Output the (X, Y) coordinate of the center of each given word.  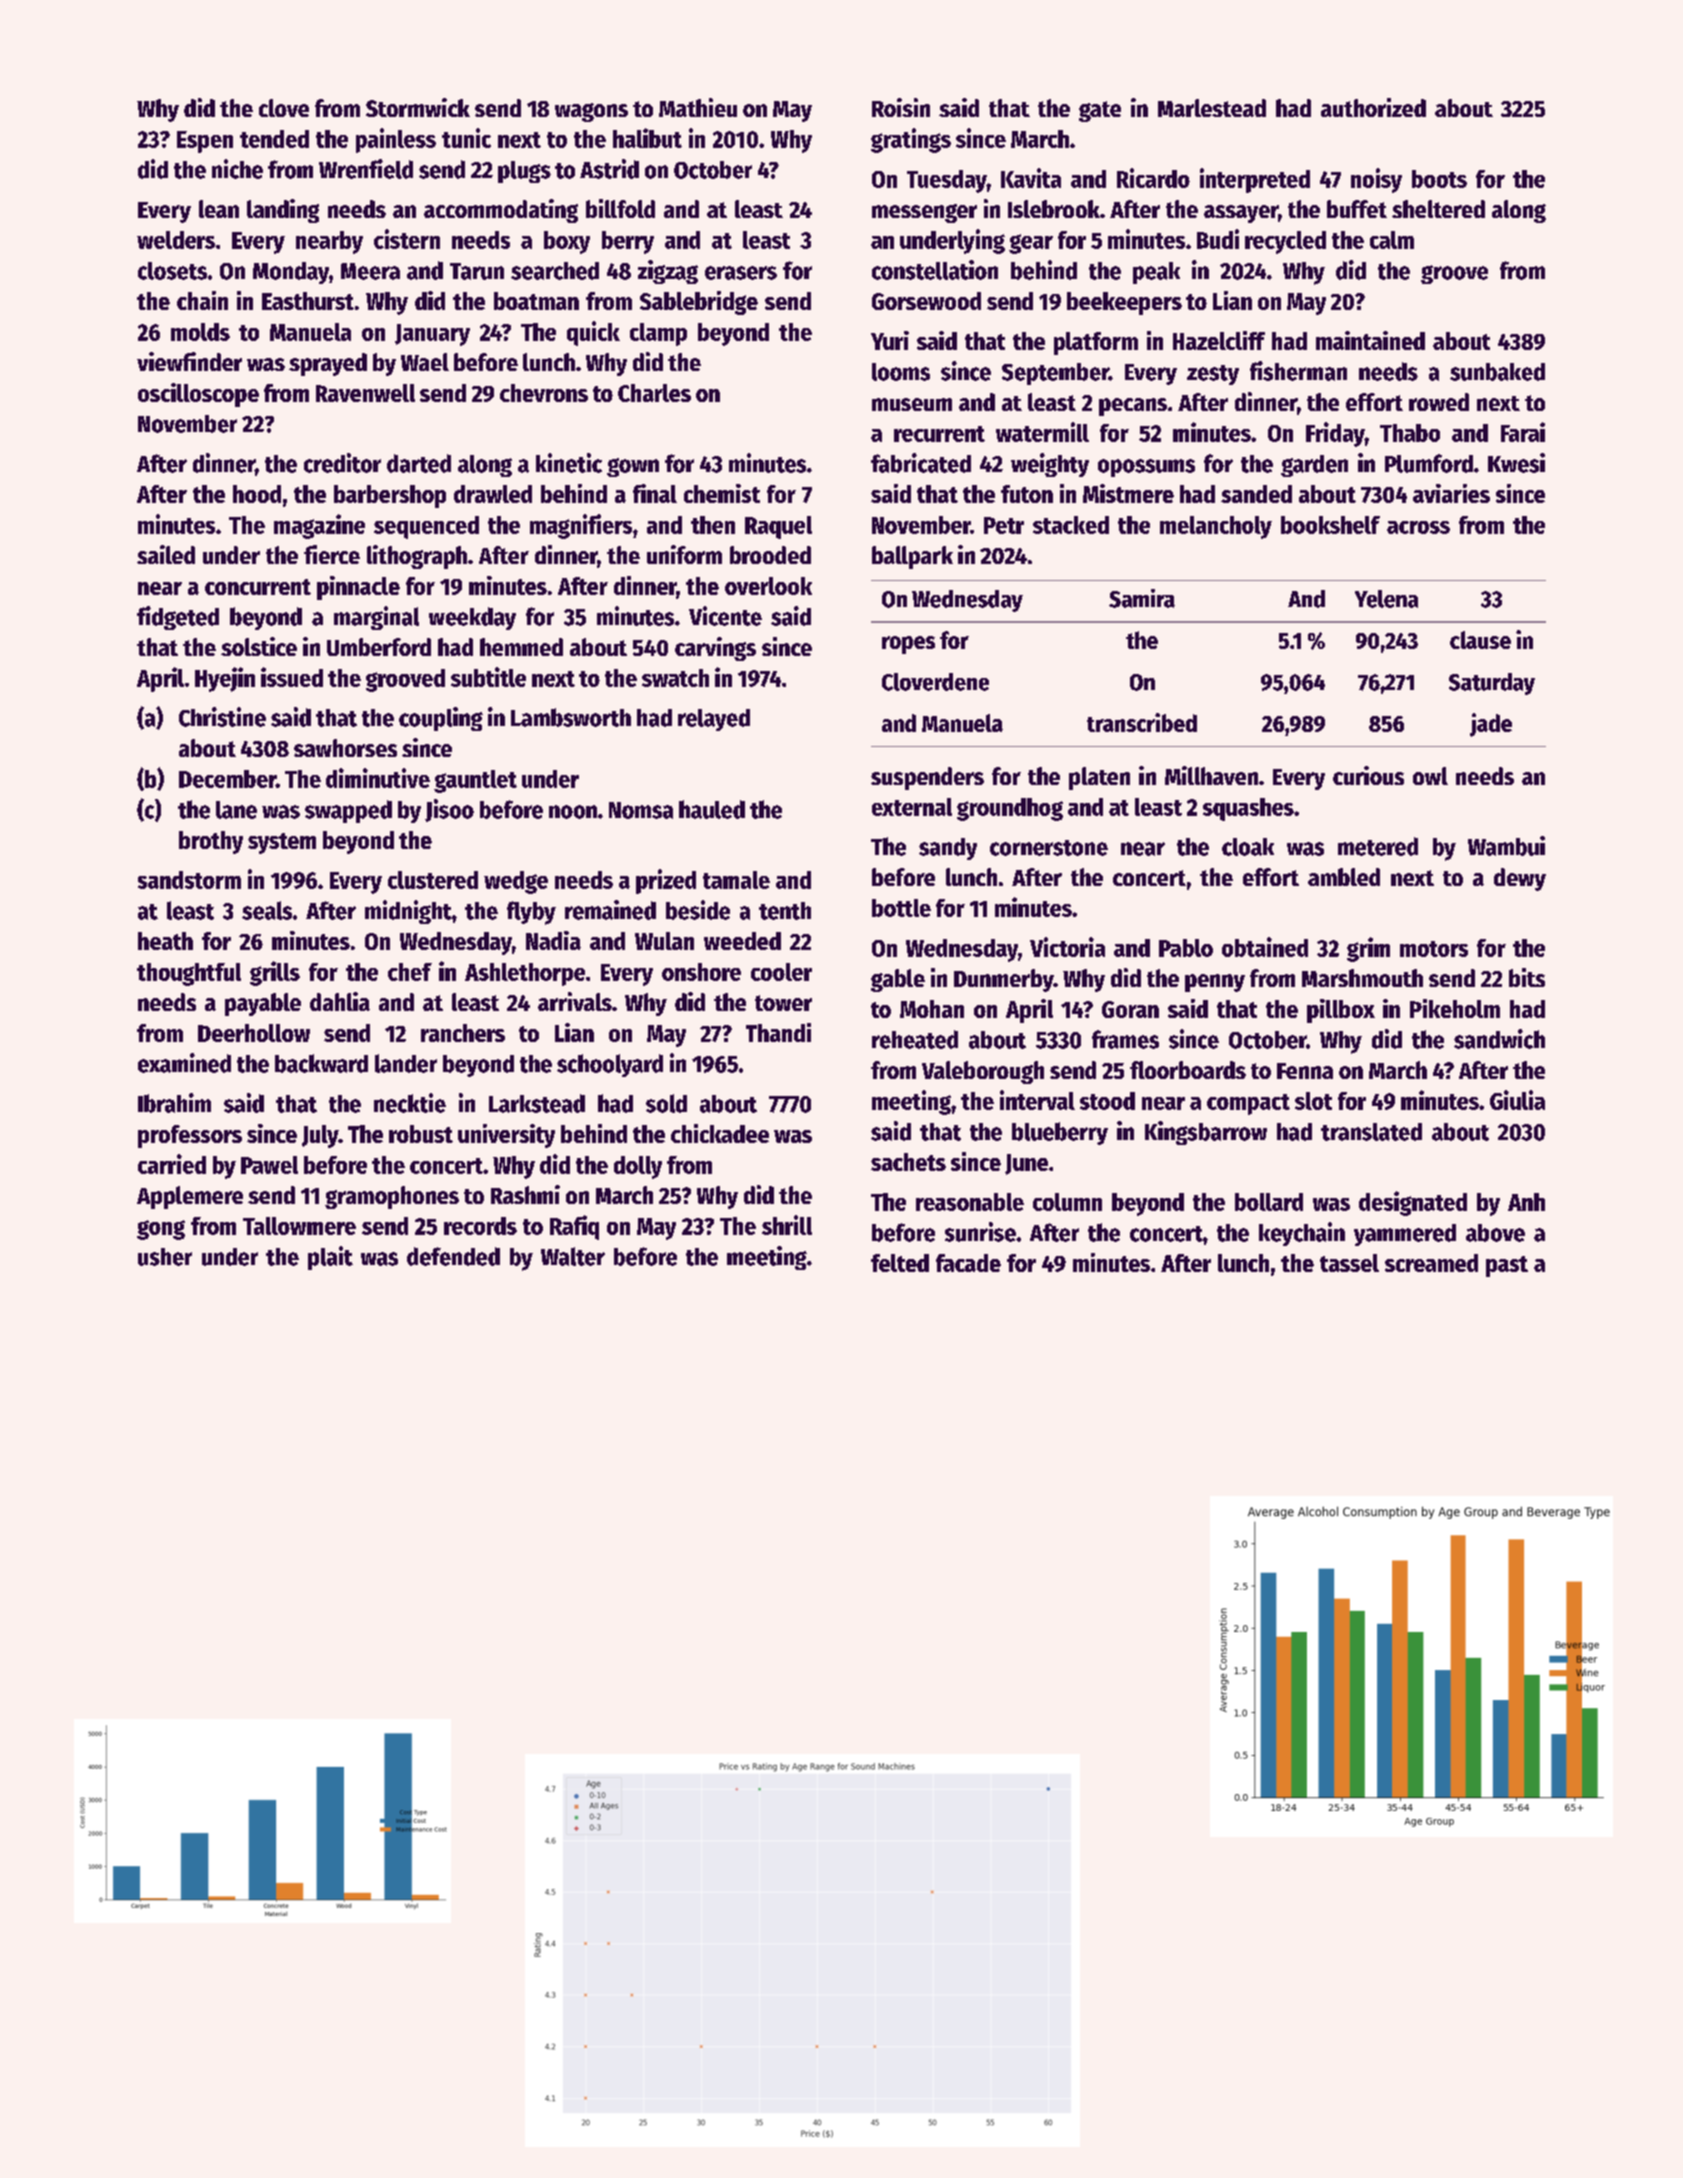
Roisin (901, 107)
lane (236, 810)
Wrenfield (366, 169)
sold (666, 1103)
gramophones (392, 1197)
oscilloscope (198, 395)
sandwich (1499, 1039)
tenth (785, 911)
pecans (1133, 407)
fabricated (921, 463)
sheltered (1438, 209)
